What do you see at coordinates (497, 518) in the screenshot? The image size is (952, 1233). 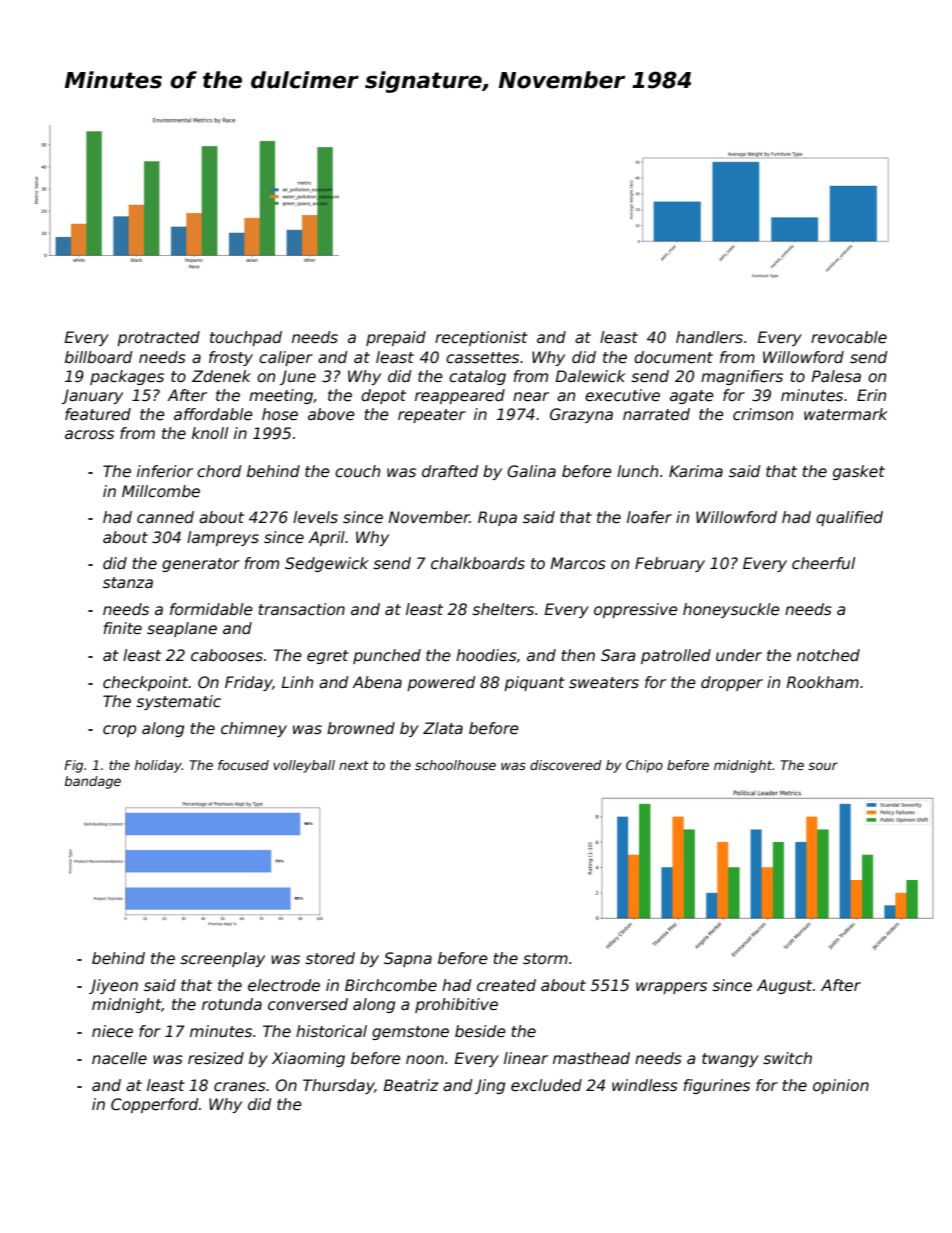 I see `Rupa` at bounding box center [497, 518].
